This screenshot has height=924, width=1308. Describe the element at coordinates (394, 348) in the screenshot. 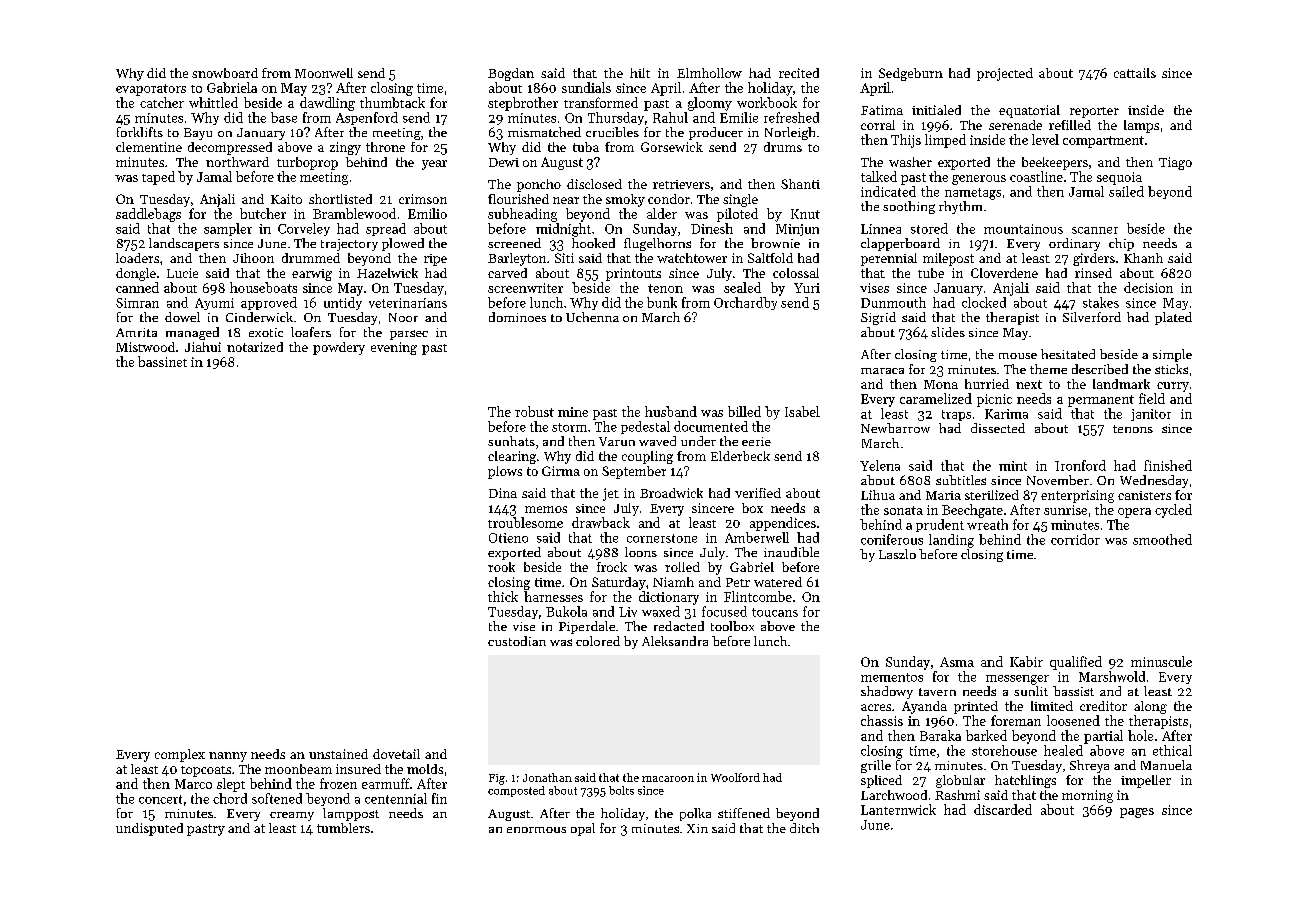

I see `evening` at that location.
